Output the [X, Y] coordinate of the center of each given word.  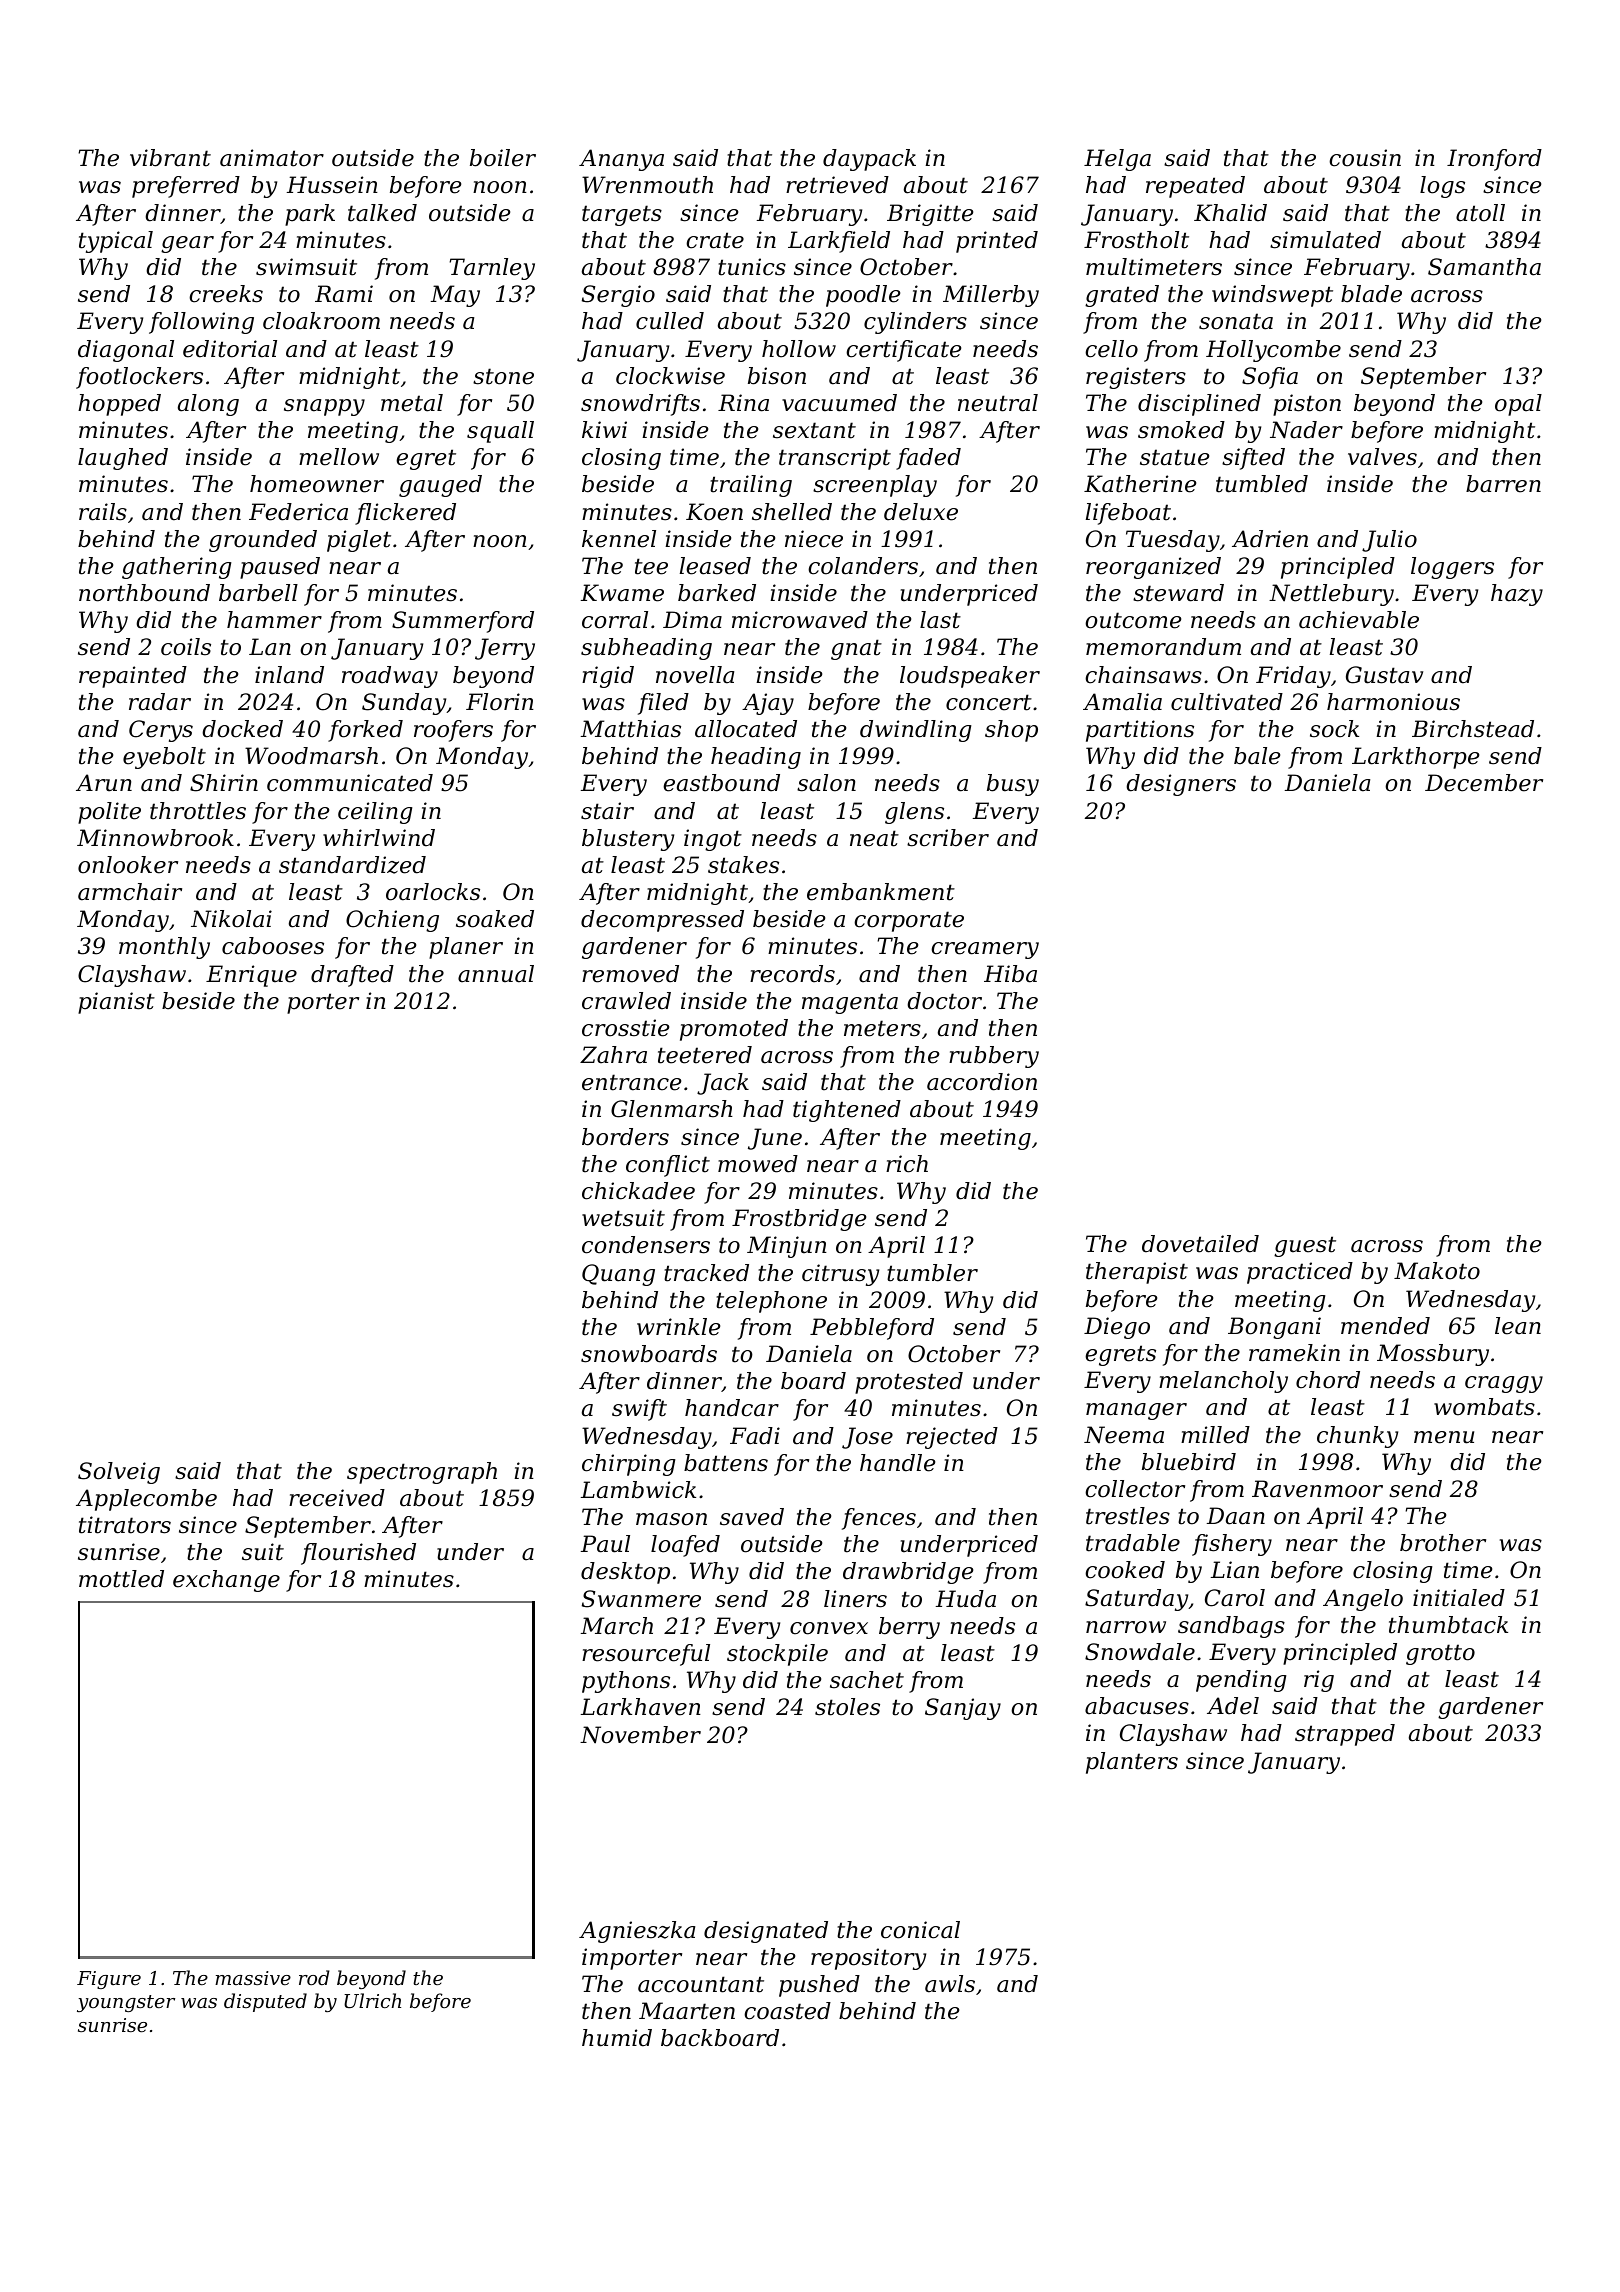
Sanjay [963, 1709]
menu [1444, 1437]
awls [950, 1984]
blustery [628, 840]
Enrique [251, 976]
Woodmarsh [311, 756]
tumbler [932, 1273]
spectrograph [422, 1473]
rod [314, 1977]
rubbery [994, 1057]
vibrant [170, 158]
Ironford [1494, 160]
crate [715, 240]
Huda [966, 1599]
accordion [982, 1082]
